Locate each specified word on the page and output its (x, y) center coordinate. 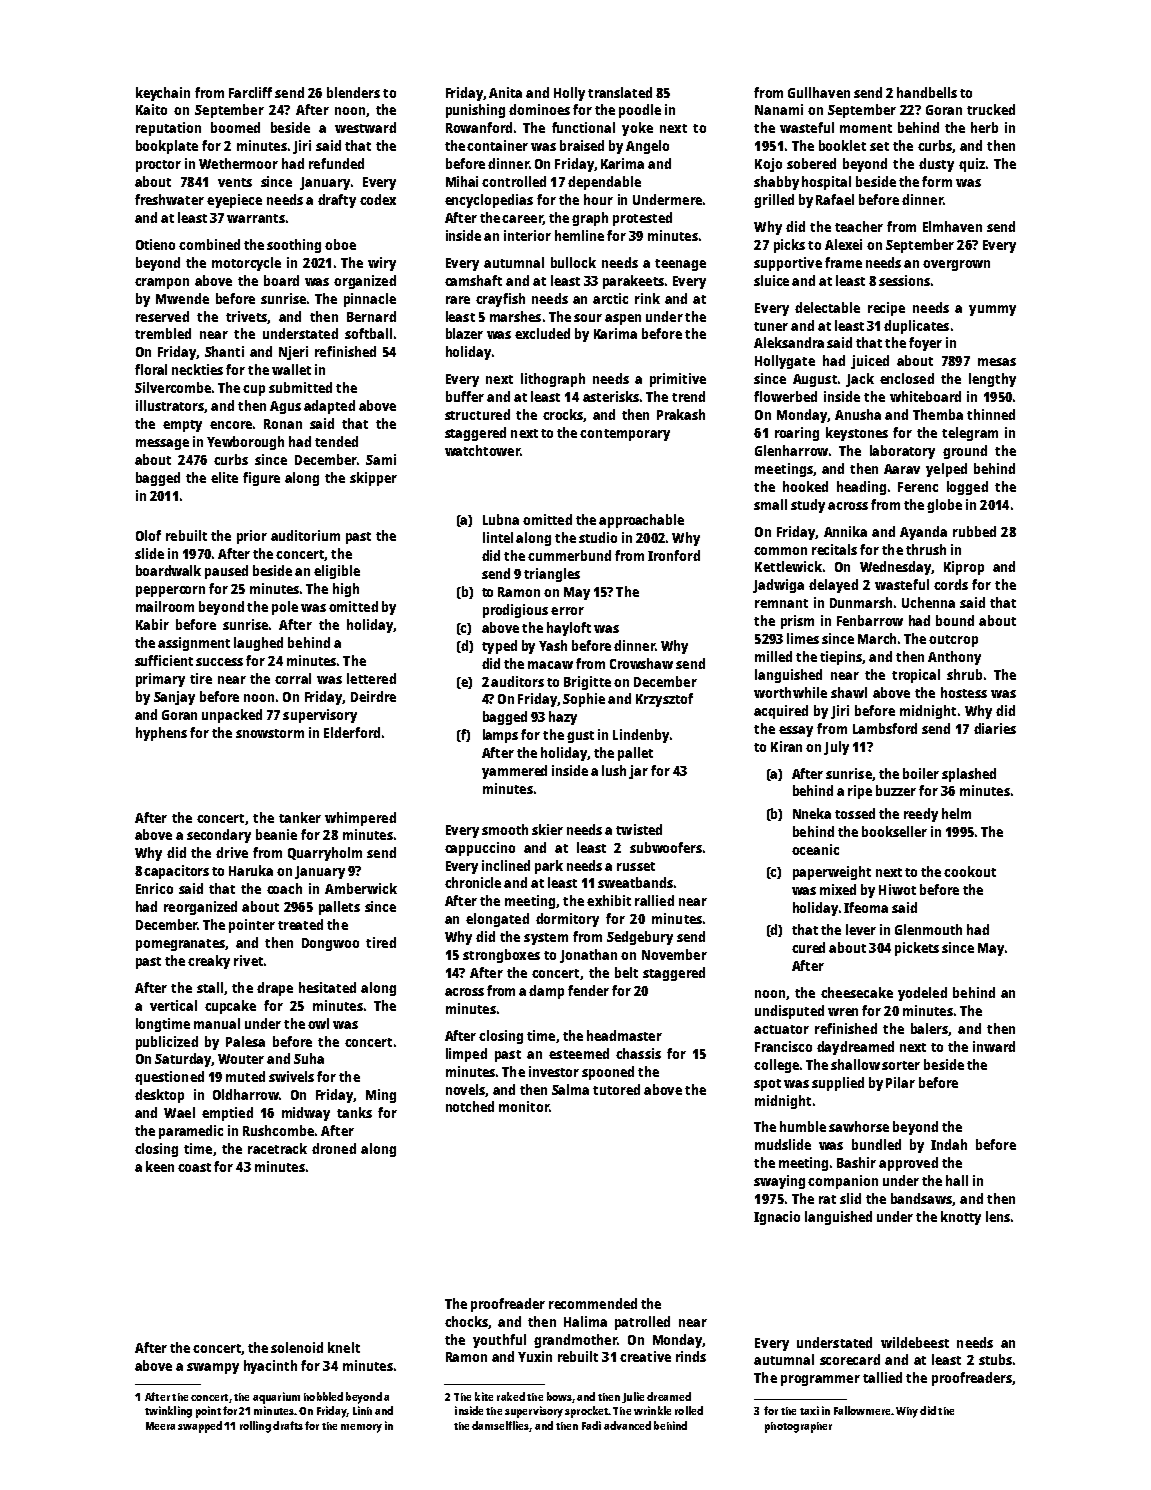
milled (773, 656)
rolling (255, 1427)
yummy (992, 310)
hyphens (161, 734)
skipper (373, 479)
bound (955, 620)
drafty (337, 201)
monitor (524, 1106)
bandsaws (921, 1198)
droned (334, 1148)
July (836, 748)
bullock (573, 262)
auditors (517, 681)
